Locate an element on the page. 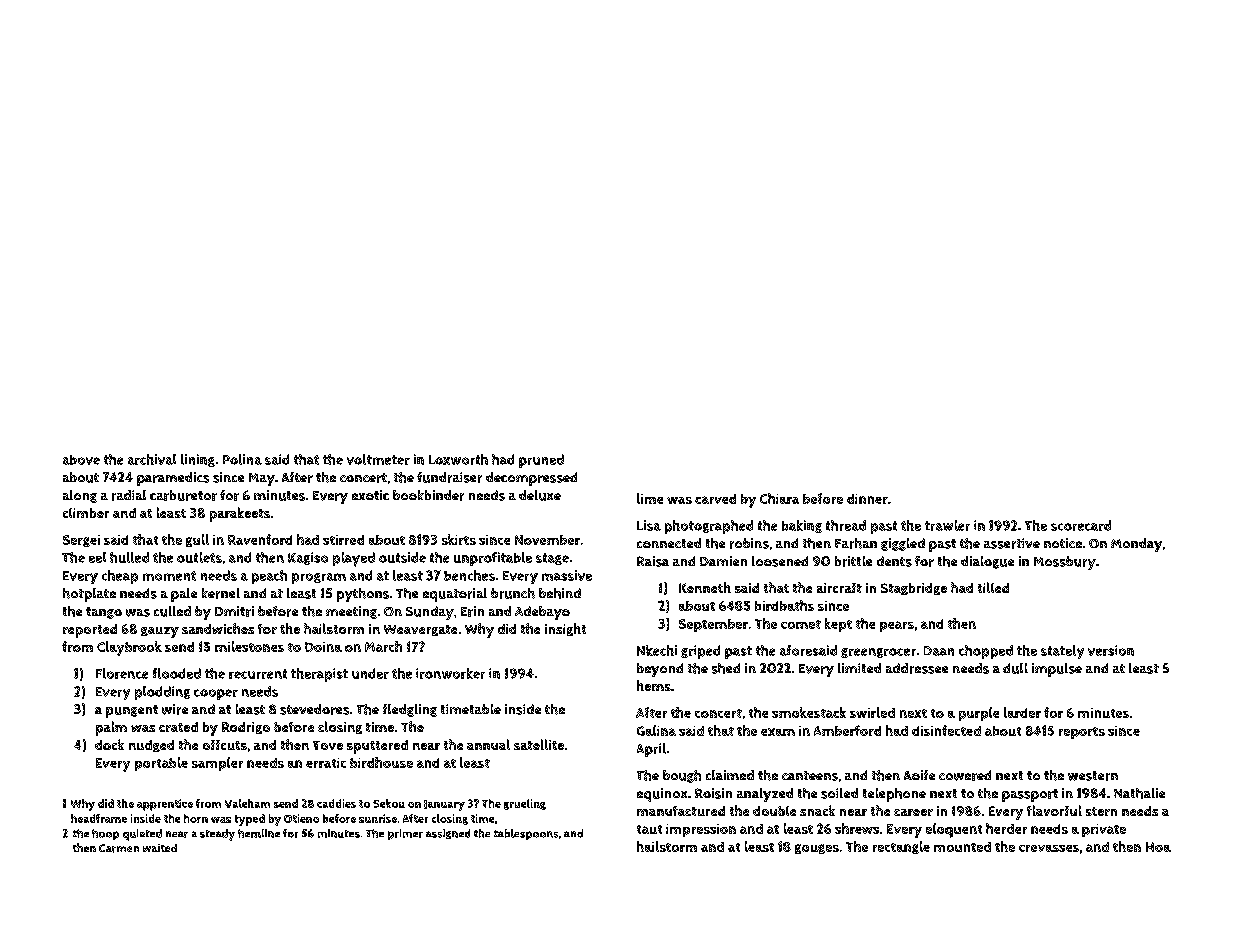 The height and width of the document is (952, 1233). hulled is located at coordinates (129, 557).
